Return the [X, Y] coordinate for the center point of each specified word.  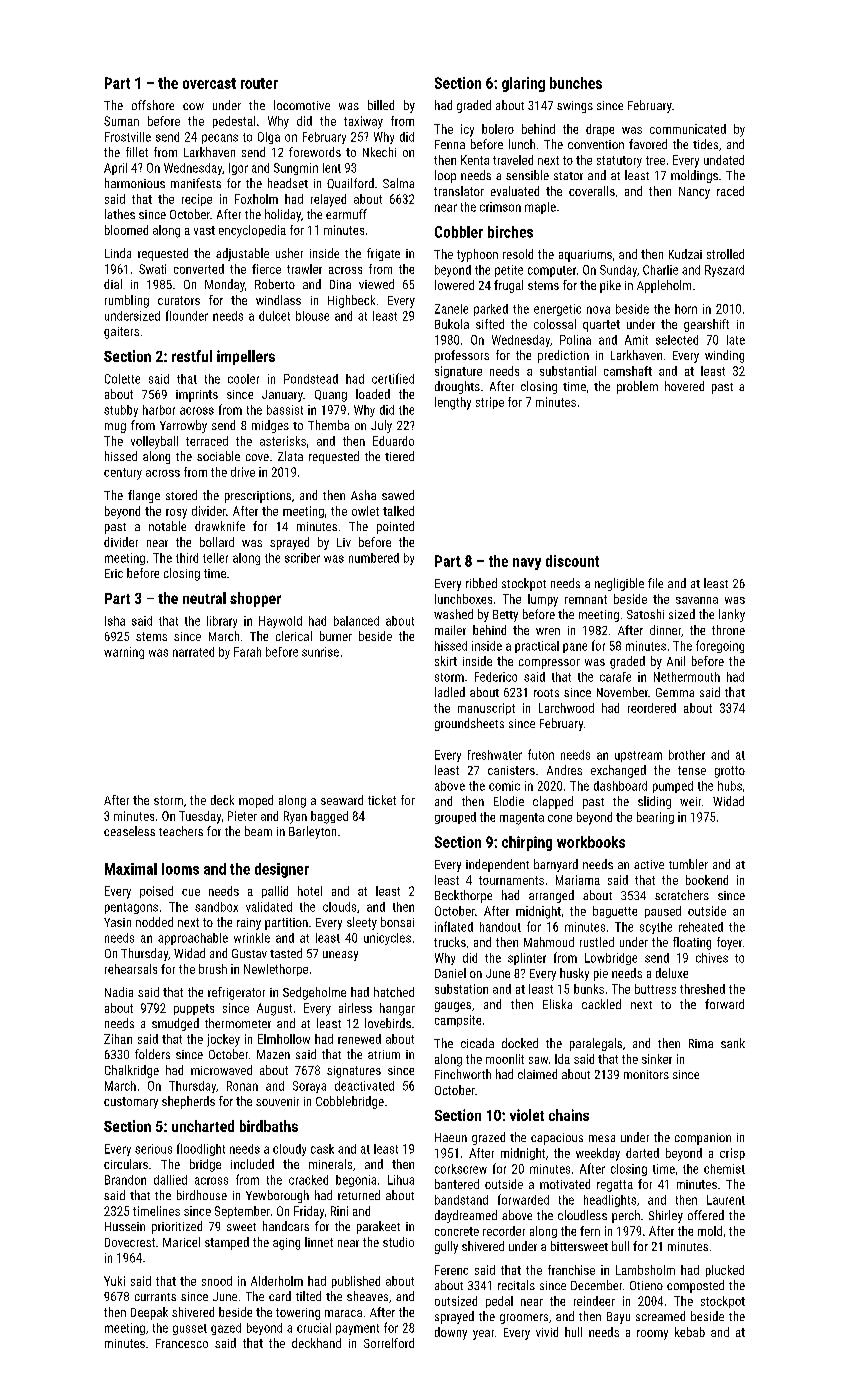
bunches [576, 83]
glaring [523, 84]
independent [497, 865]
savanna [697, 600]
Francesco [182, 1343]
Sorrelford [389, 1343]
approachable [193, 939]
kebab [690, 1332]
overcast [209, 83]
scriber [302, 558]
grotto [730, 772]
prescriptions [258, 497]
